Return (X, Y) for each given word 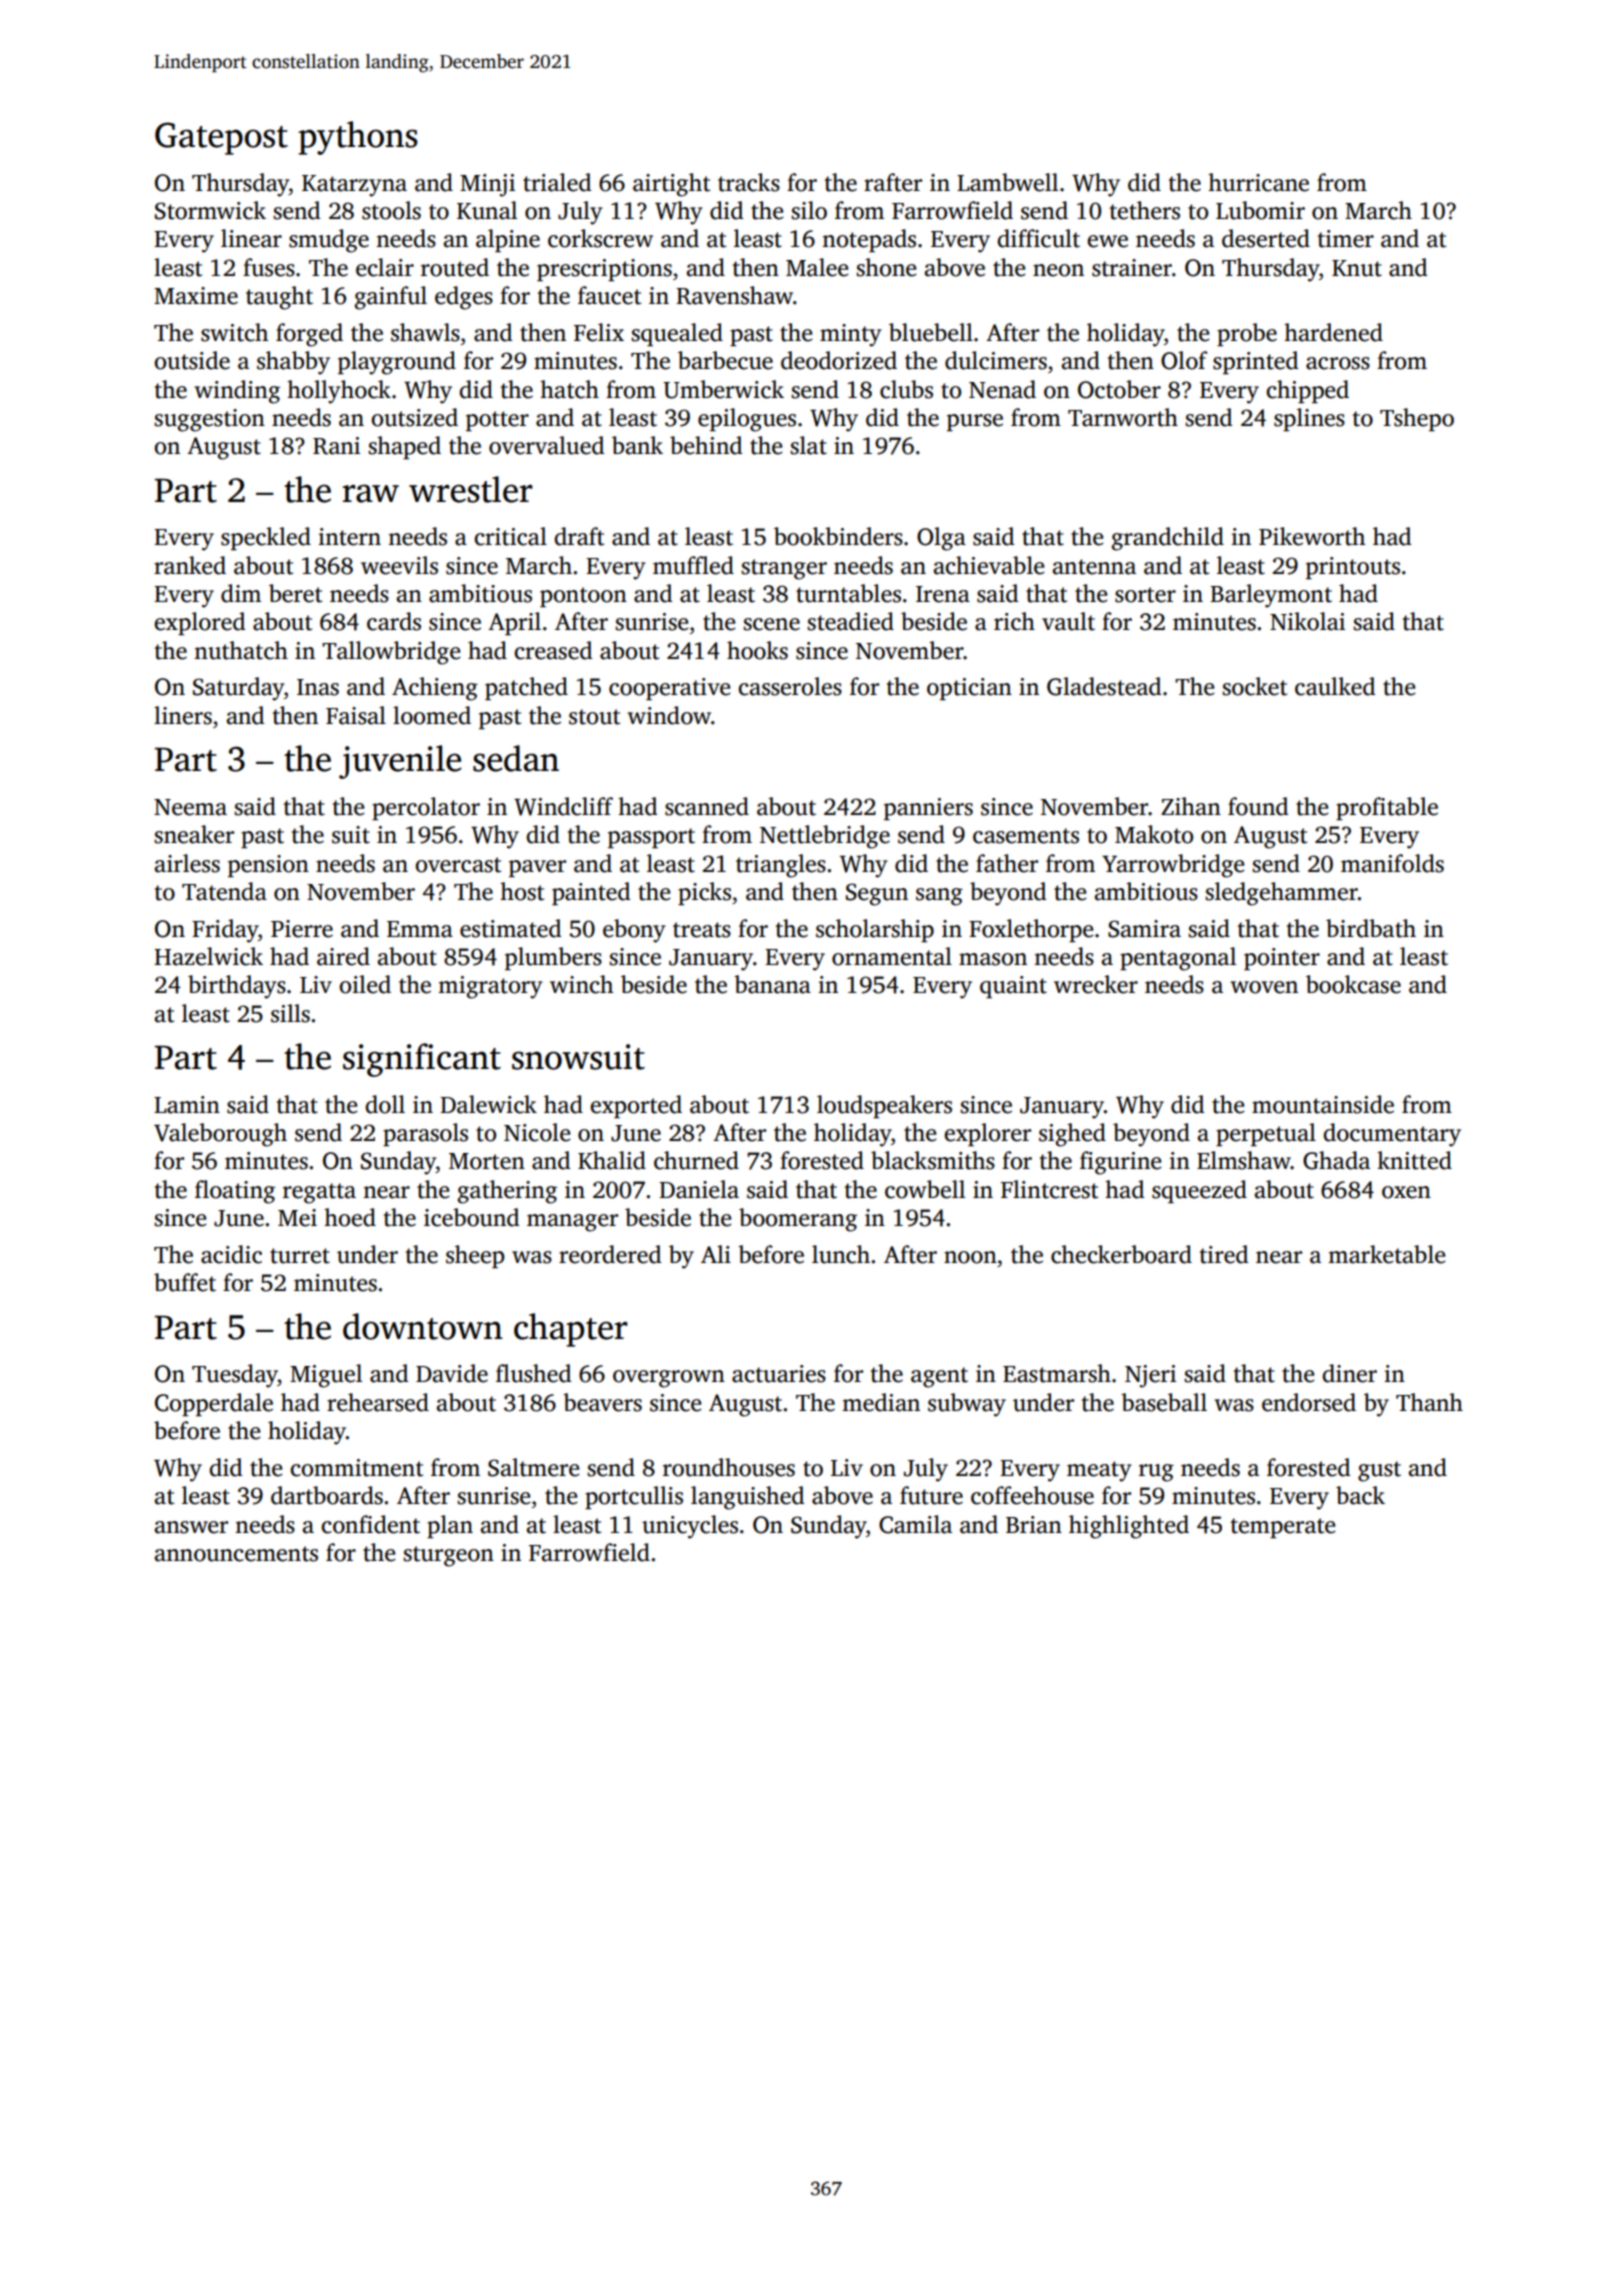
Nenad (1002, 389)
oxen (1406, 1192)
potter (497, 421)
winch (581, 984)
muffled (693, 565)
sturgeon (448, 1556)
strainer (1132, 268)
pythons (358, 138)
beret (295, 593)
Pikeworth (1312, 536)
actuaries (779, 1374)
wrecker (1096, 984)
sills (290, 1013)
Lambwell (1007, 182)
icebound (471, 1217)
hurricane (1258, 182)
